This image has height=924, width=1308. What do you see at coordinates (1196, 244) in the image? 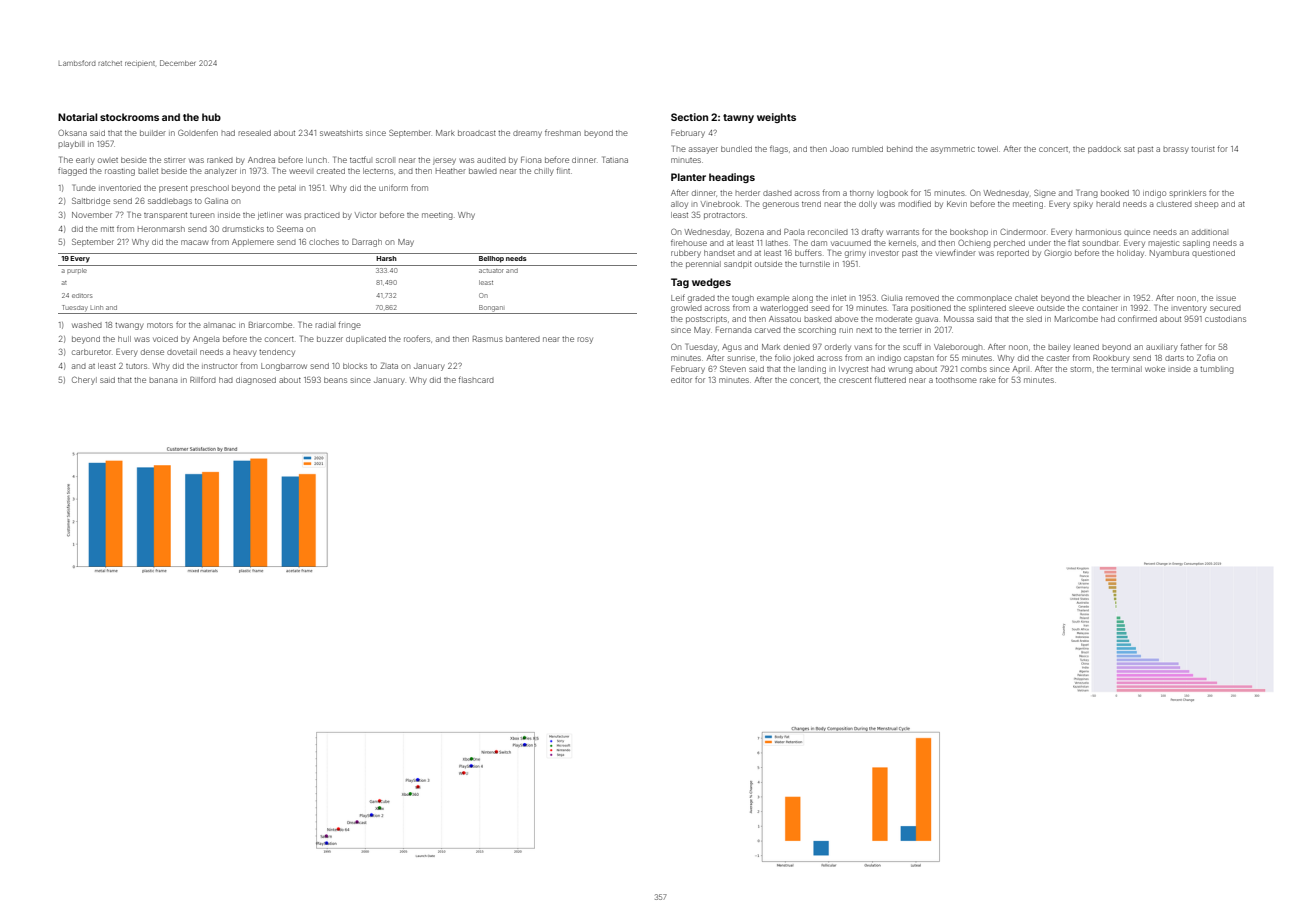
I see `sapling` at bounding box center [1196, 244].
